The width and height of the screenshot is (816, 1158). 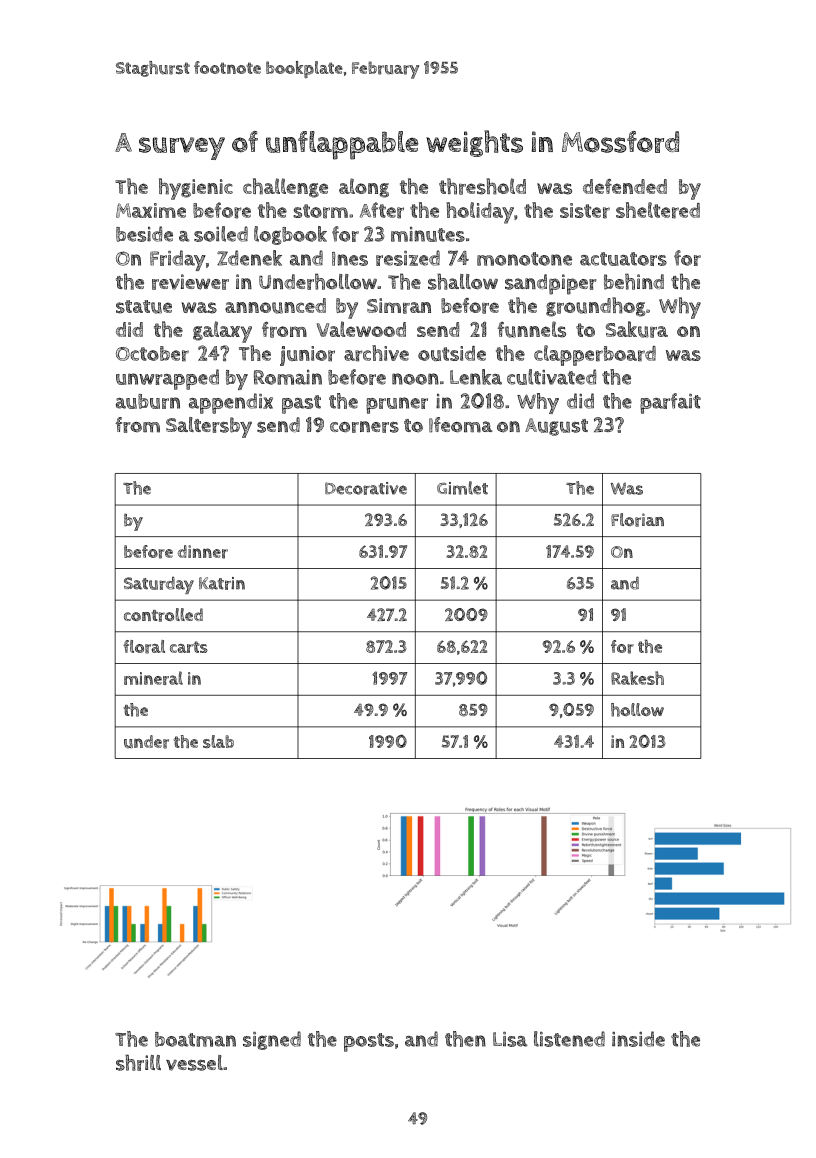 I want to click on slab, so click(x=218, y=741).
